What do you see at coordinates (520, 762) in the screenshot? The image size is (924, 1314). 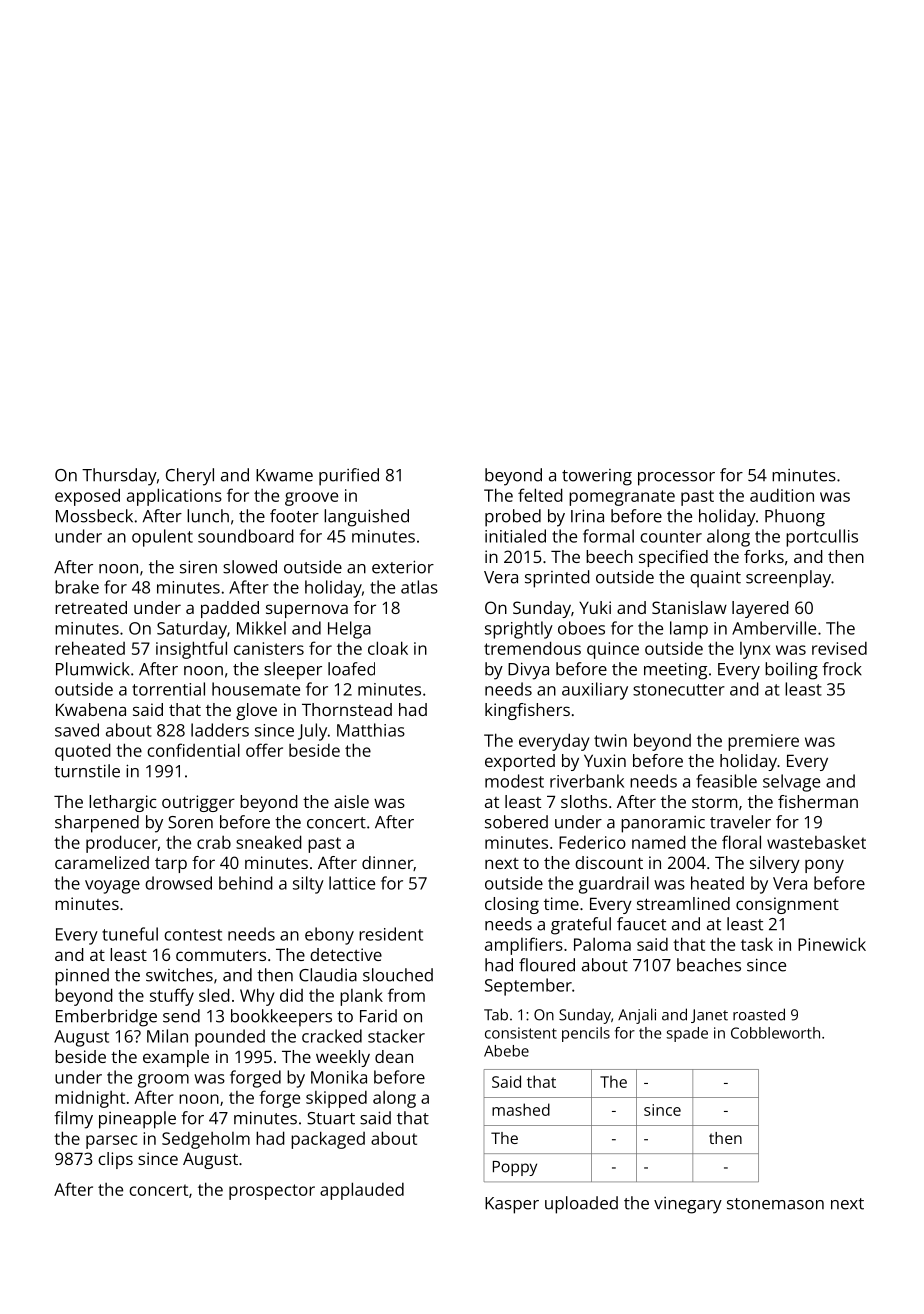 I see `exported` at bounding box center [520, 762].
